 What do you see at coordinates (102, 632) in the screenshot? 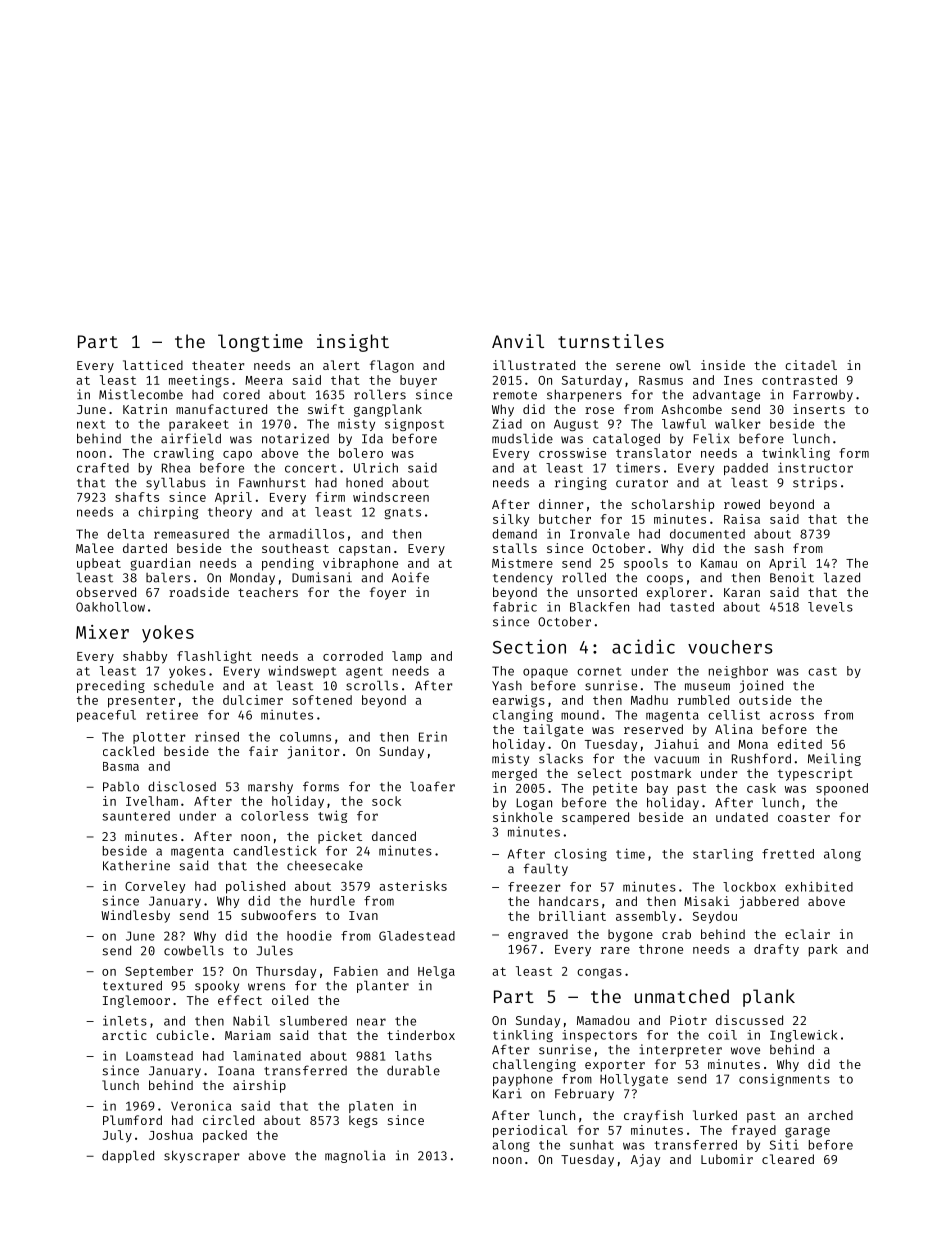
I see `Mixer` at bounding box center [102, 632].
